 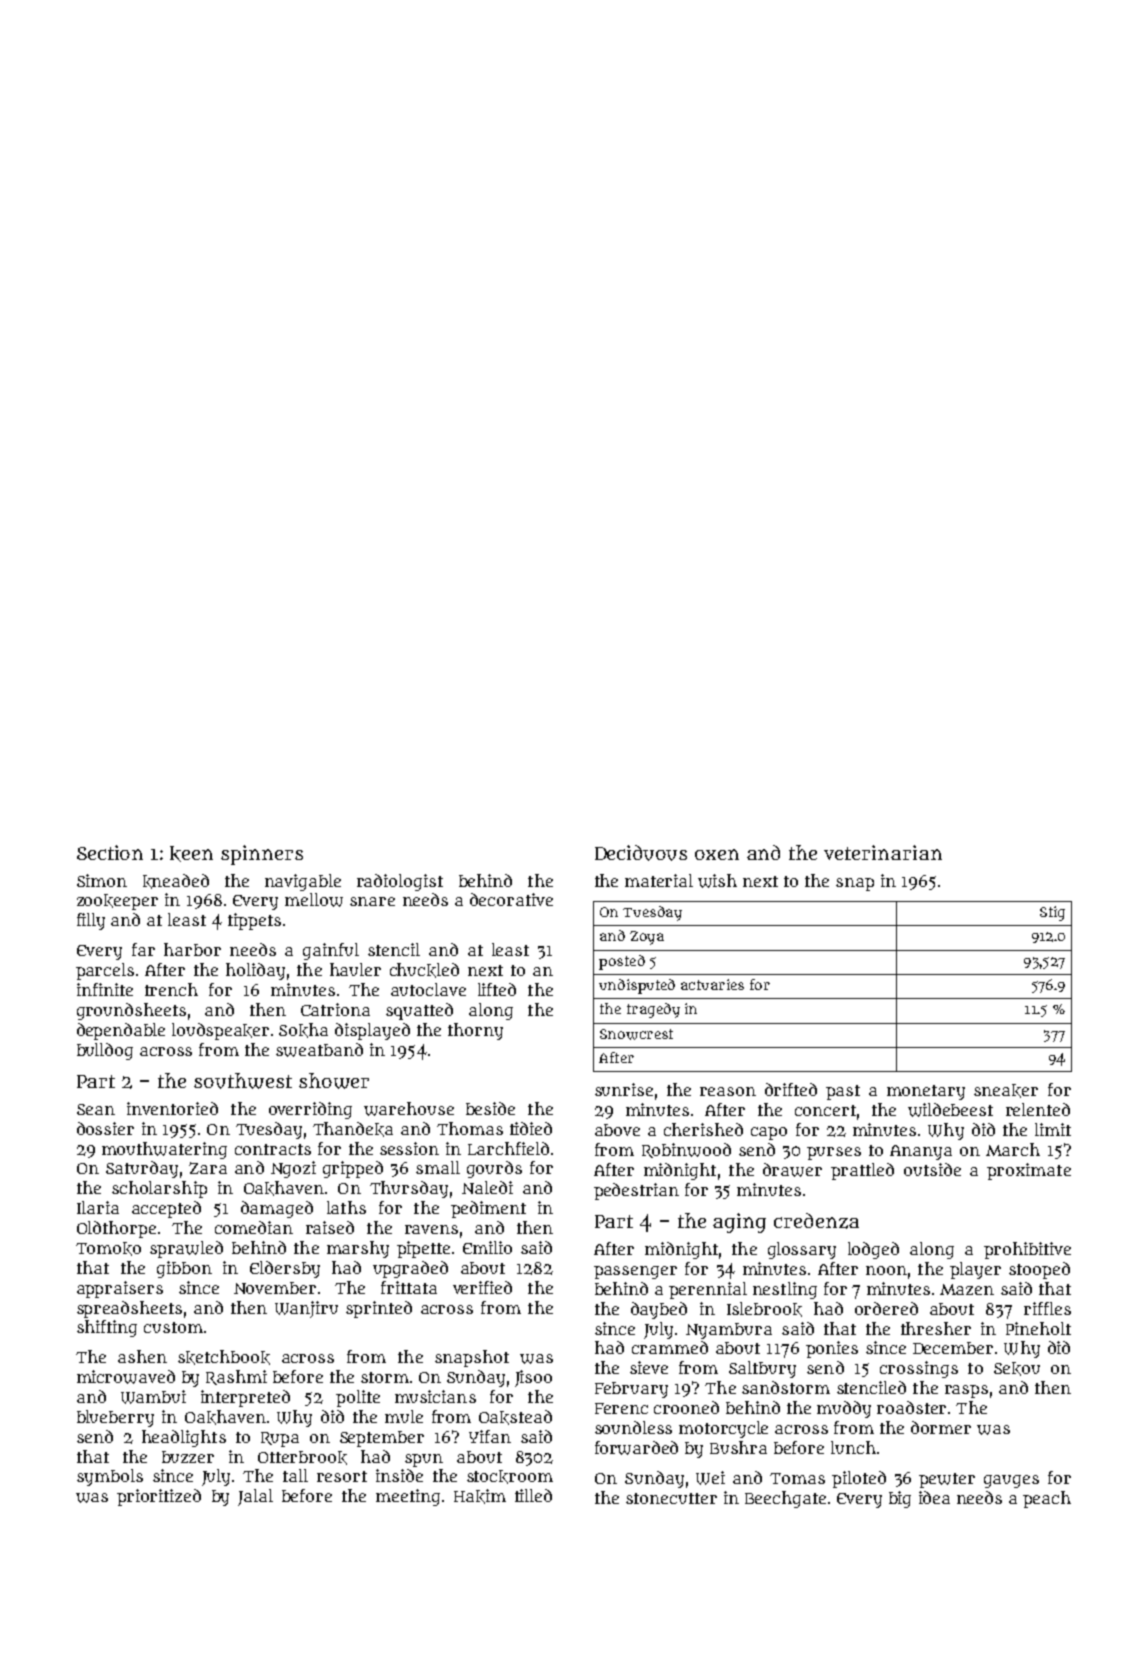 I want to click on aging, so click(x=739, y=1223).
